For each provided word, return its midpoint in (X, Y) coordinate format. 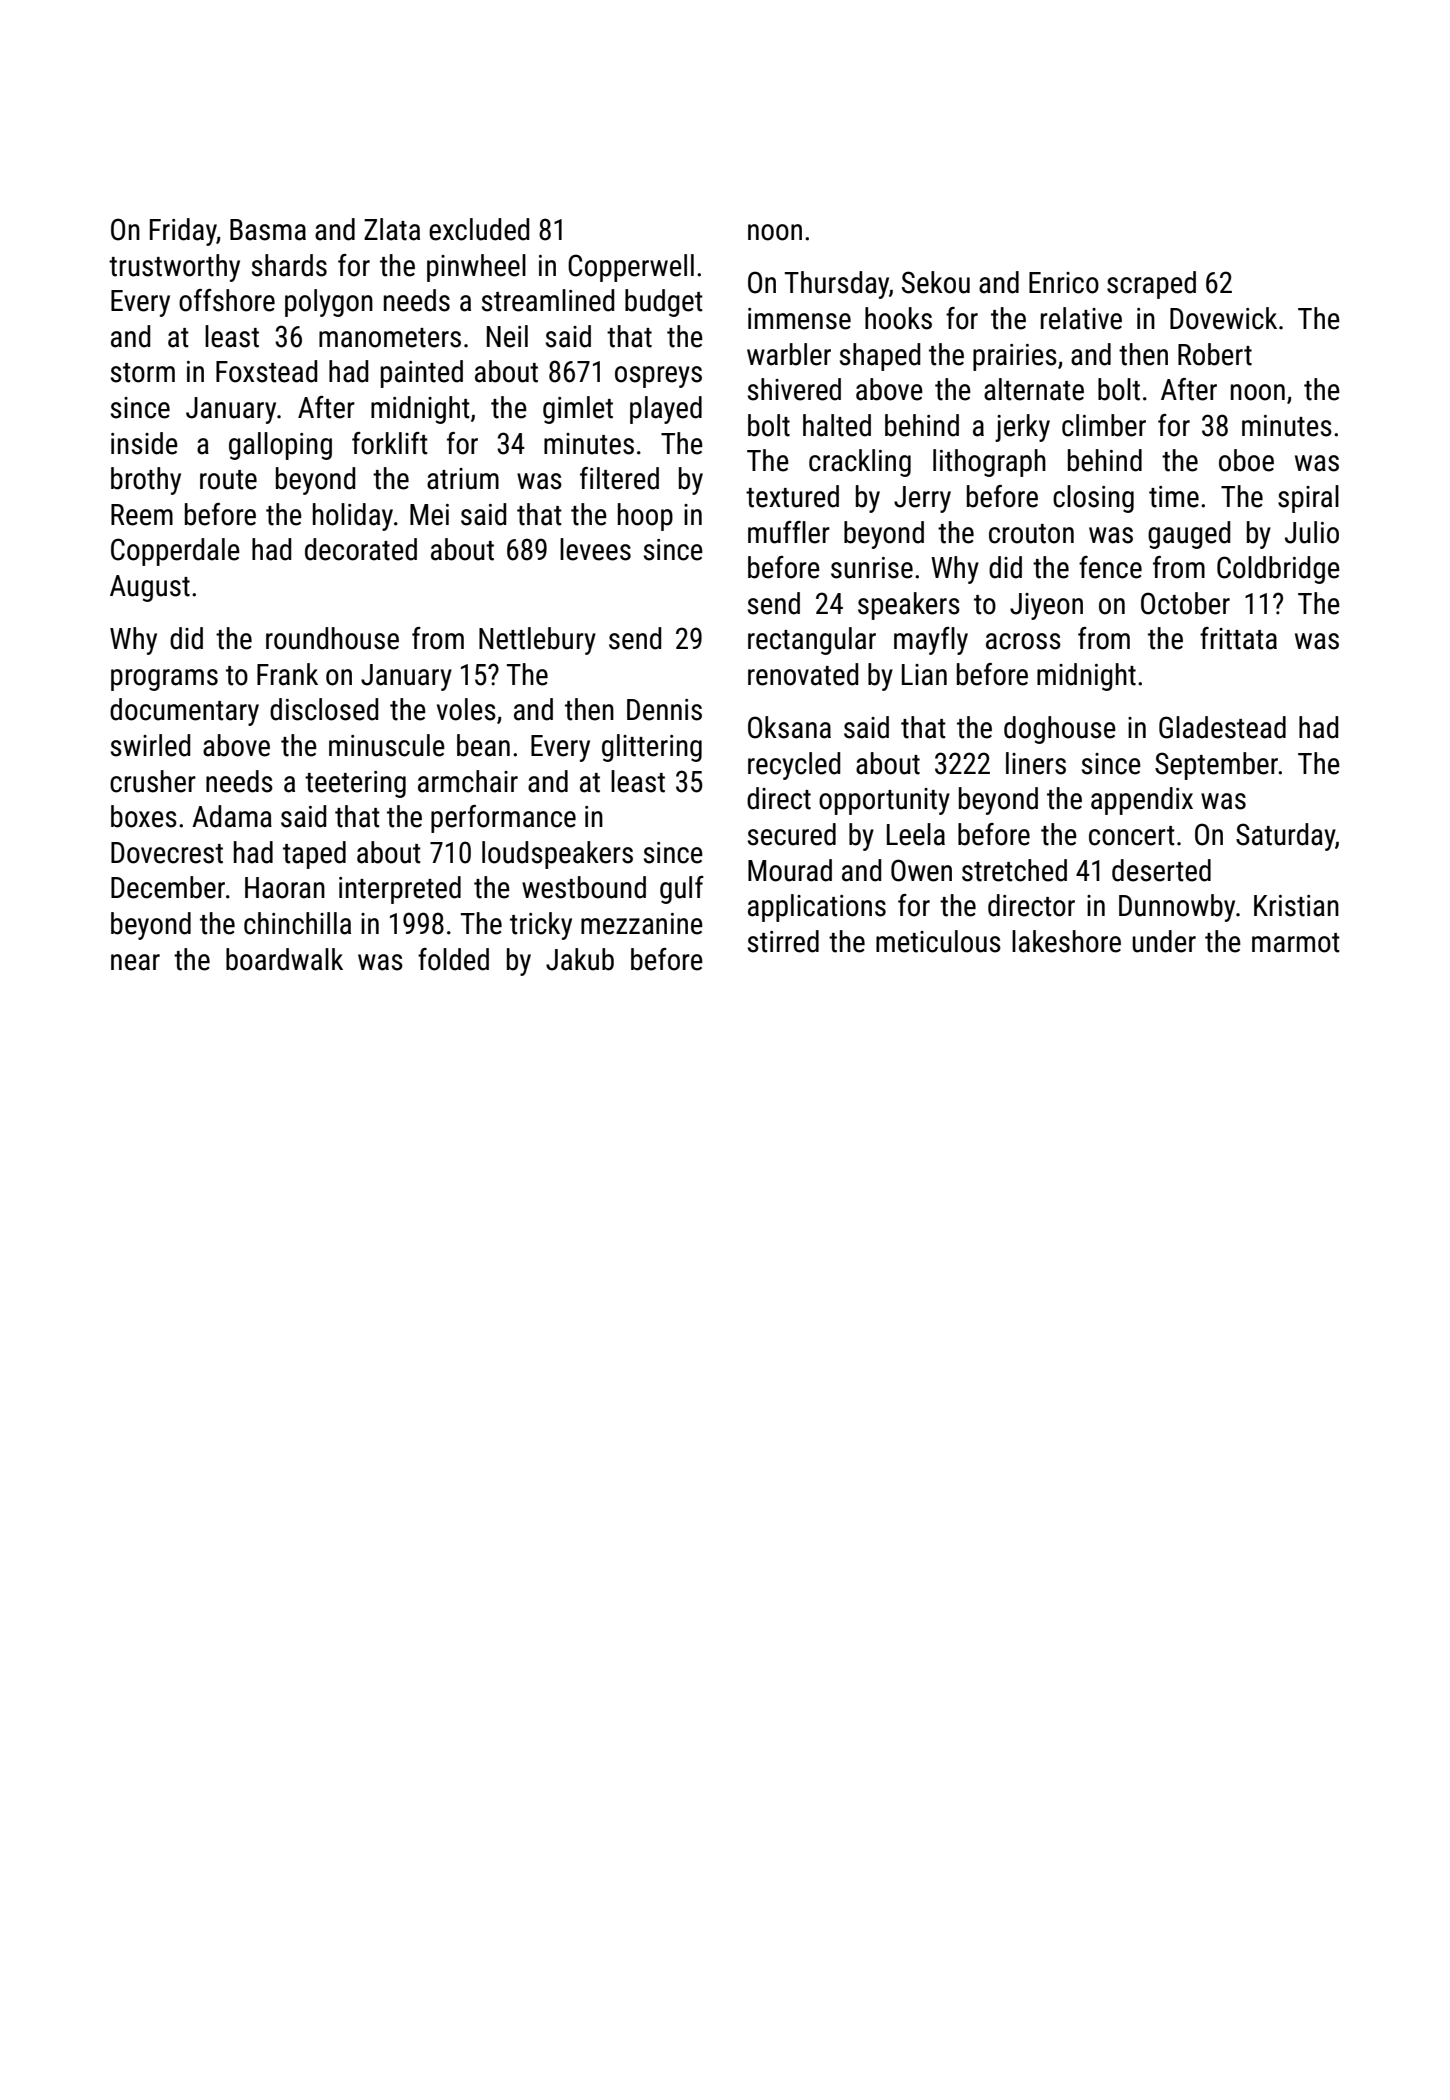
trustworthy (174, 268)
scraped (1151, 285)
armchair (468, 781)
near (135, 962)
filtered (619, 478)
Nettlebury (537, 641)
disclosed (324, 709)
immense (799, 319)
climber (1104, 425)
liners (1036, 763)
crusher (153, 781)
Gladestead (1222, 727)
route (228, 480)
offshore (227, 300)
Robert (1215, 354)
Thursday (837, 285)
